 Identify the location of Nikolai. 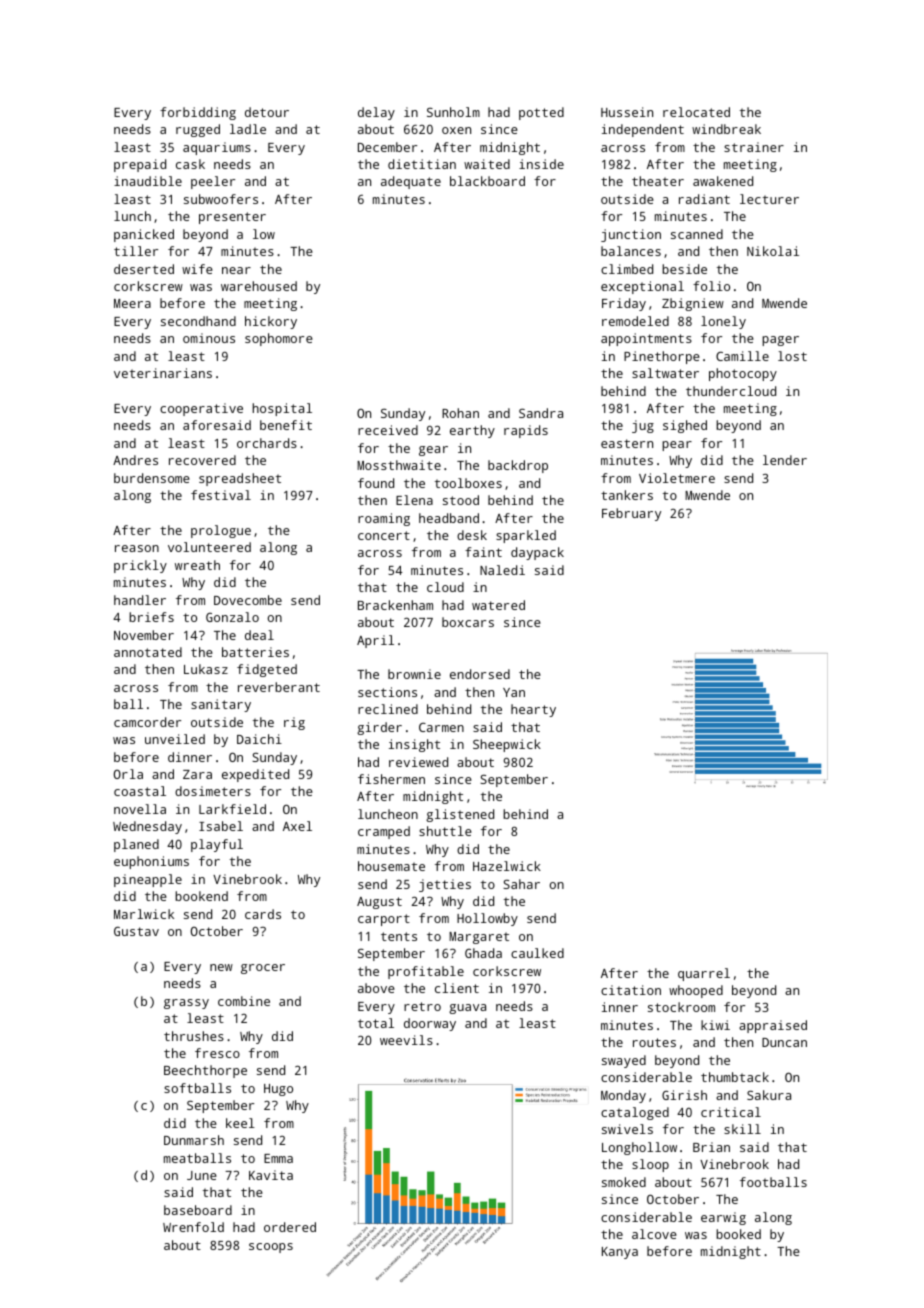
(773, 251).
